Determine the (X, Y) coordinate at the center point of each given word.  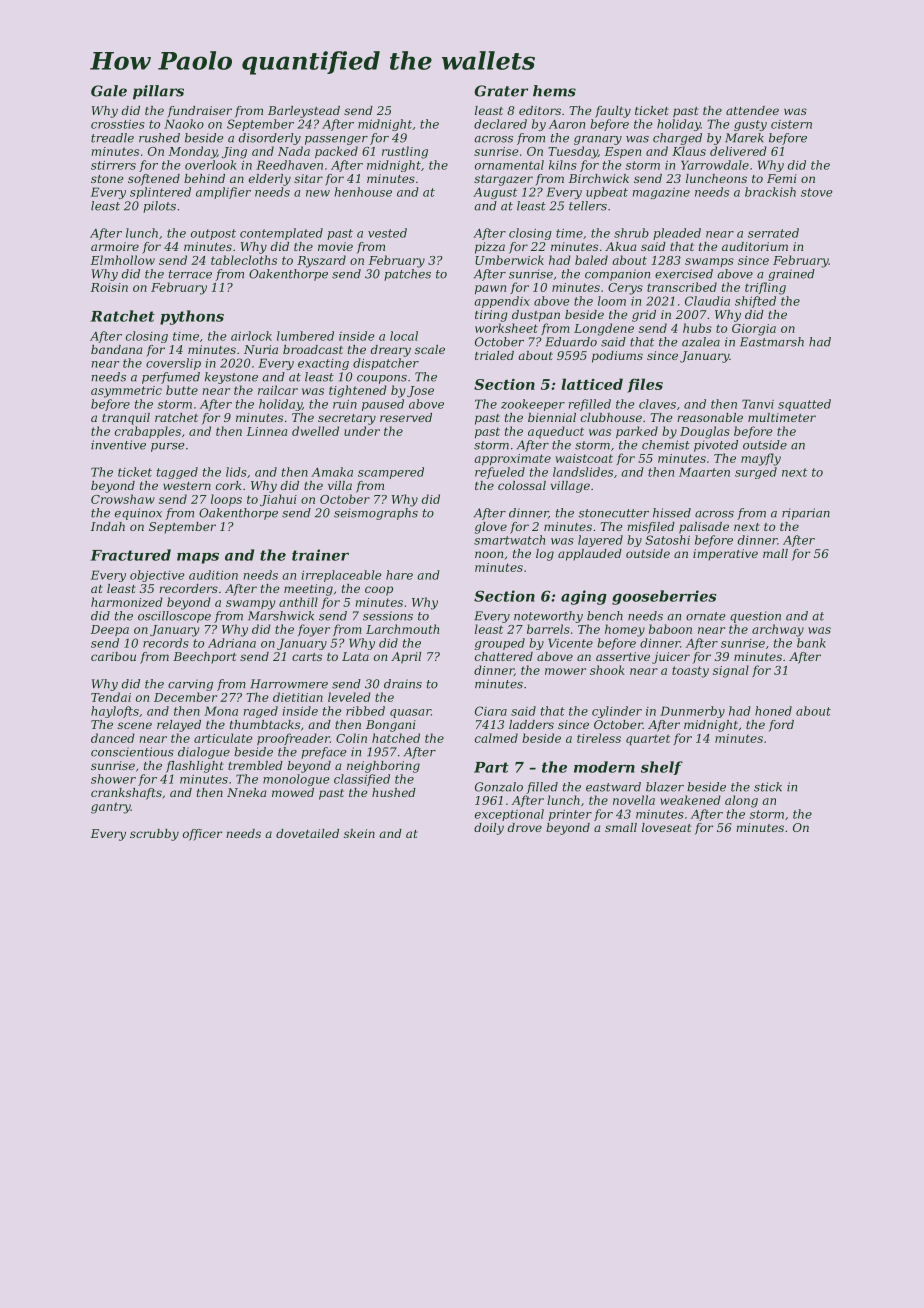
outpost (213, 234)
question (755, 617)
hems (554, 91)
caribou (113, 656)
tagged (177, 473)
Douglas (705, 432)
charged (677, 139)
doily (489, 829)
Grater (501, 91)
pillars (158, 92)
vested (387, 233)
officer (202, 835)
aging (584, 597)
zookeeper (533, 405)
